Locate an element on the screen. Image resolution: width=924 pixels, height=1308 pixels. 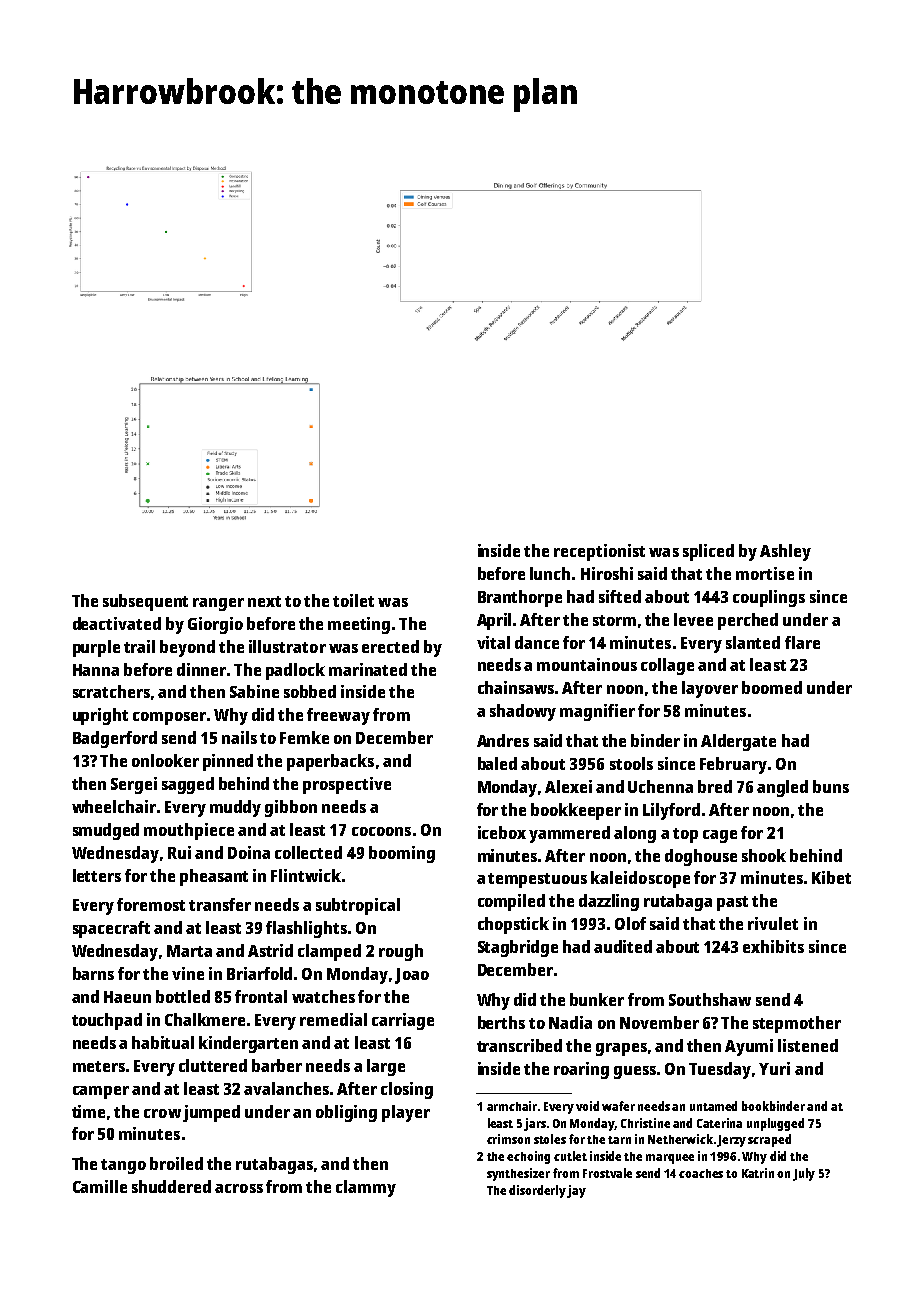
bottled is located at coordinates (183, 996).
